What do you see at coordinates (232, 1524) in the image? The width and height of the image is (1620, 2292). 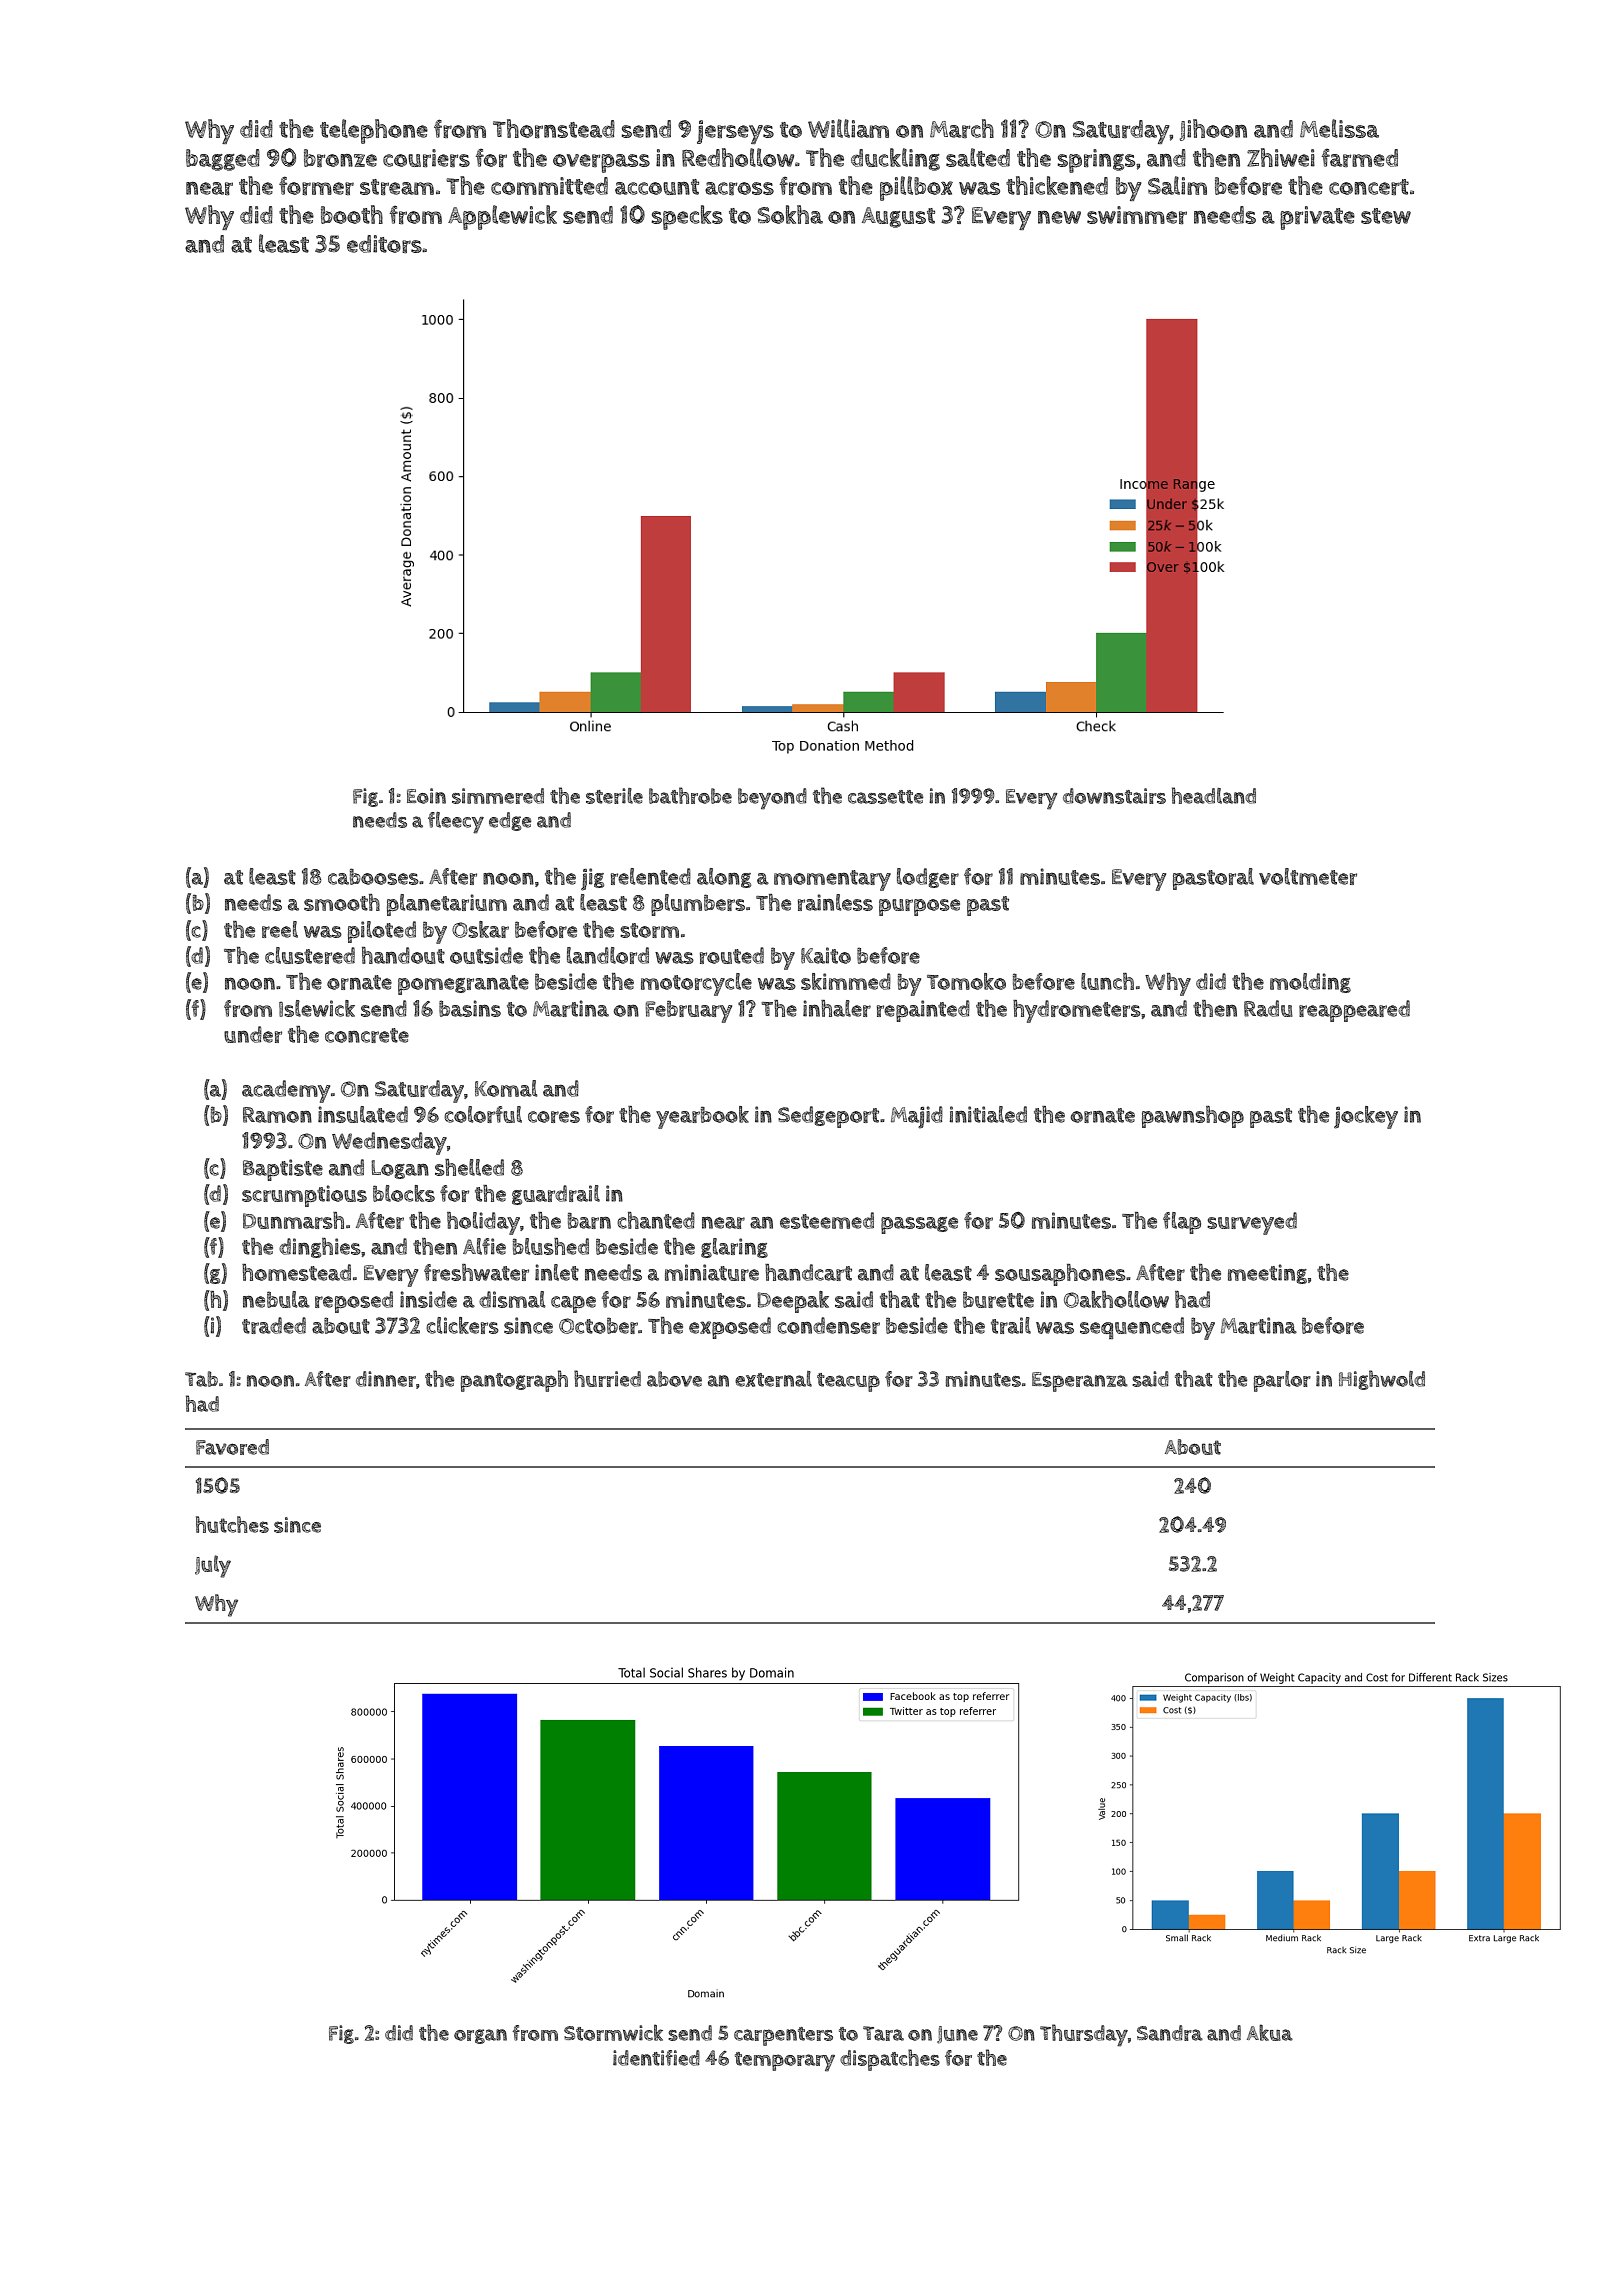 I see `hutches` at bounding box center [232, 1524].
